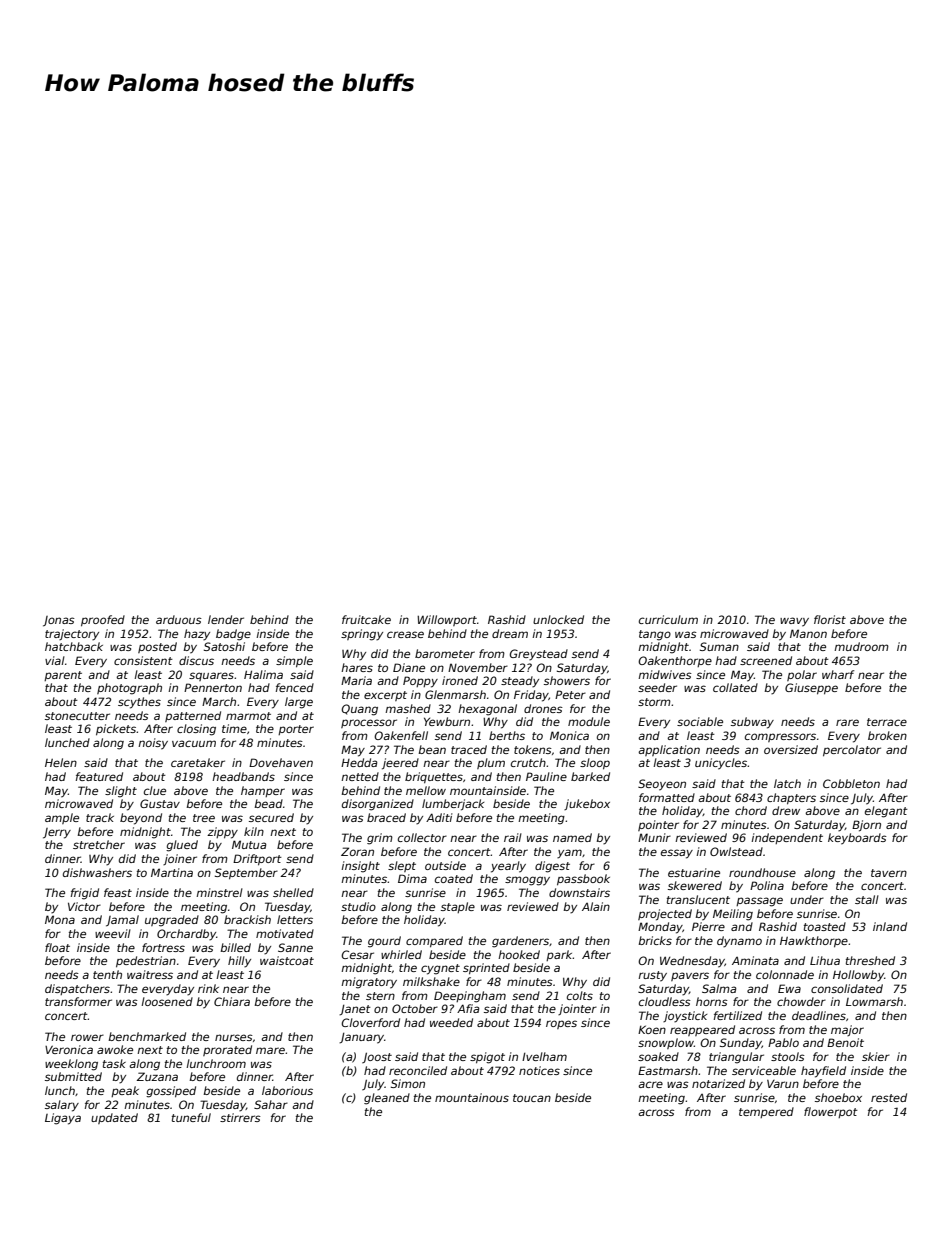  What do you see at coordinates (783, 1042) in the image?
I see `Pablo` at bounding box center [783, 1042].
